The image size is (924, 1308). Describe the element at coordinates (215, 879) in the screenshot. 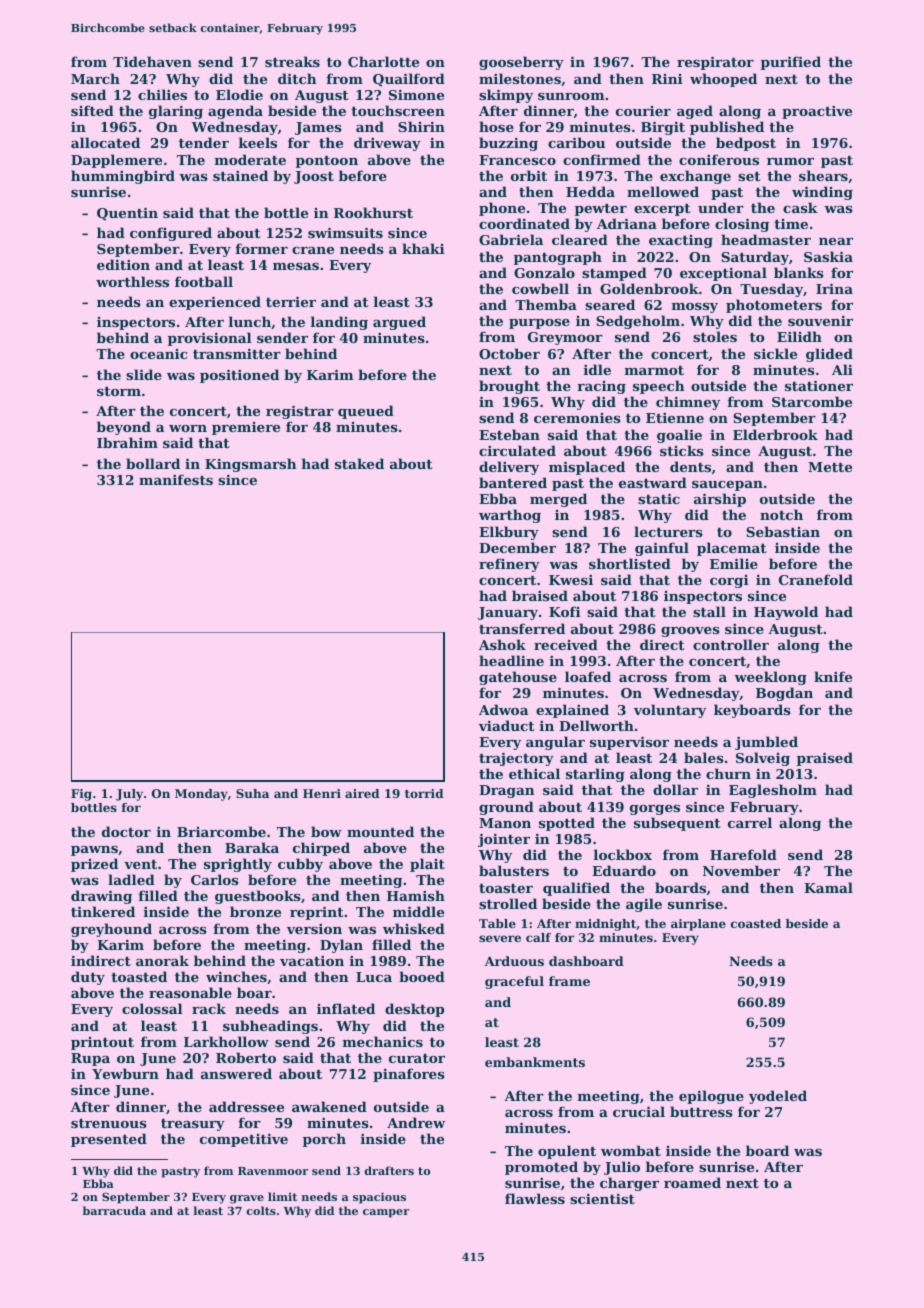

I see `Carlos` at that location.
